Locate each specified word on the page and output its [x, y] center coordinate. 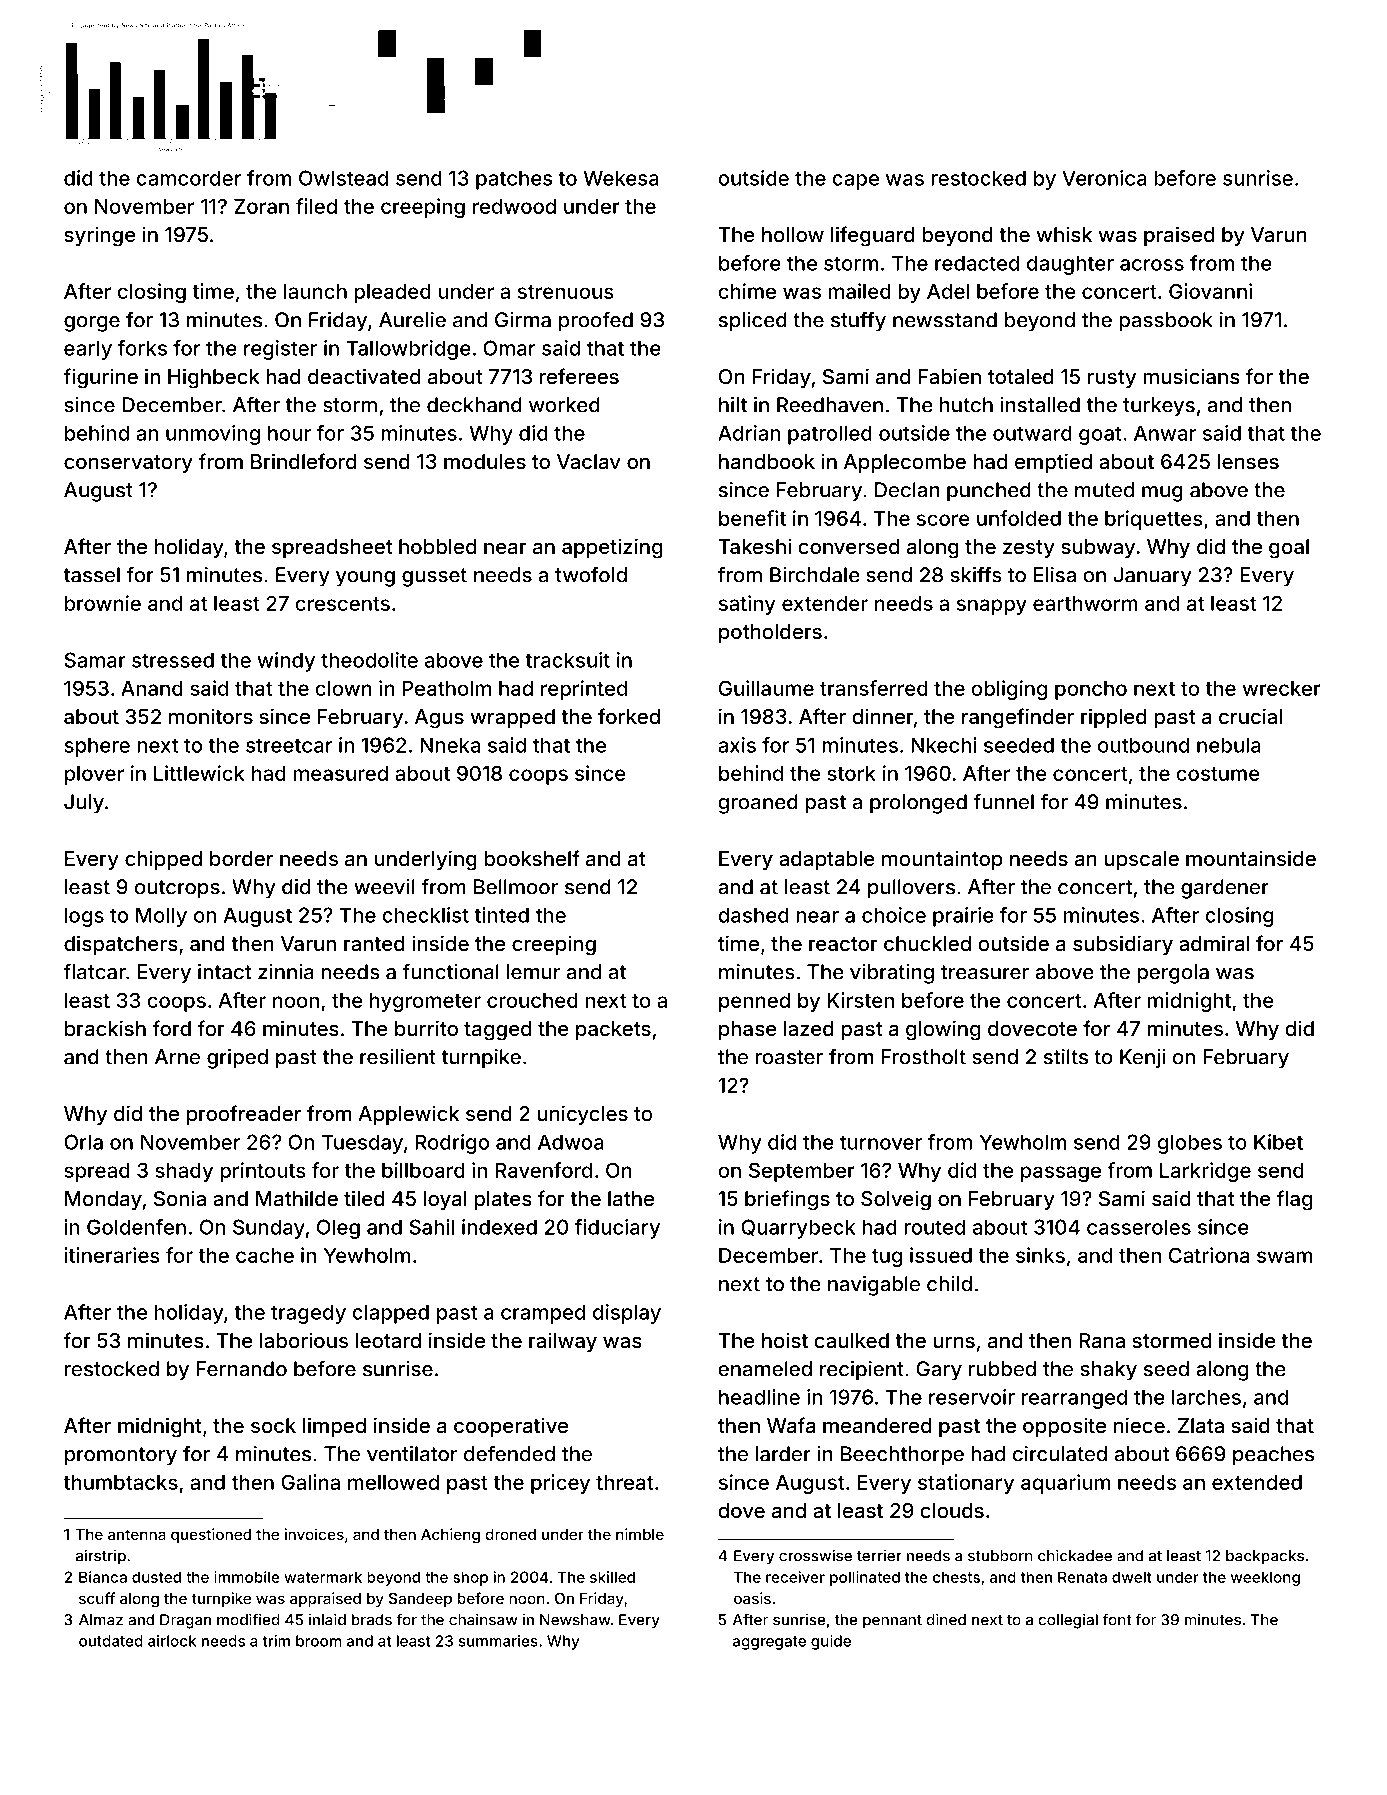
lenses [1248, 461]
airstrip [101, 1557]
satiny [747, 605]
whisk [1064, 234]
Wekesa [621, 178]
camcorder [188, 178]
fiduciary [617, 1229]
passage [1061, 1174]
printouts [263, 1172]
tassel [91, 575]
